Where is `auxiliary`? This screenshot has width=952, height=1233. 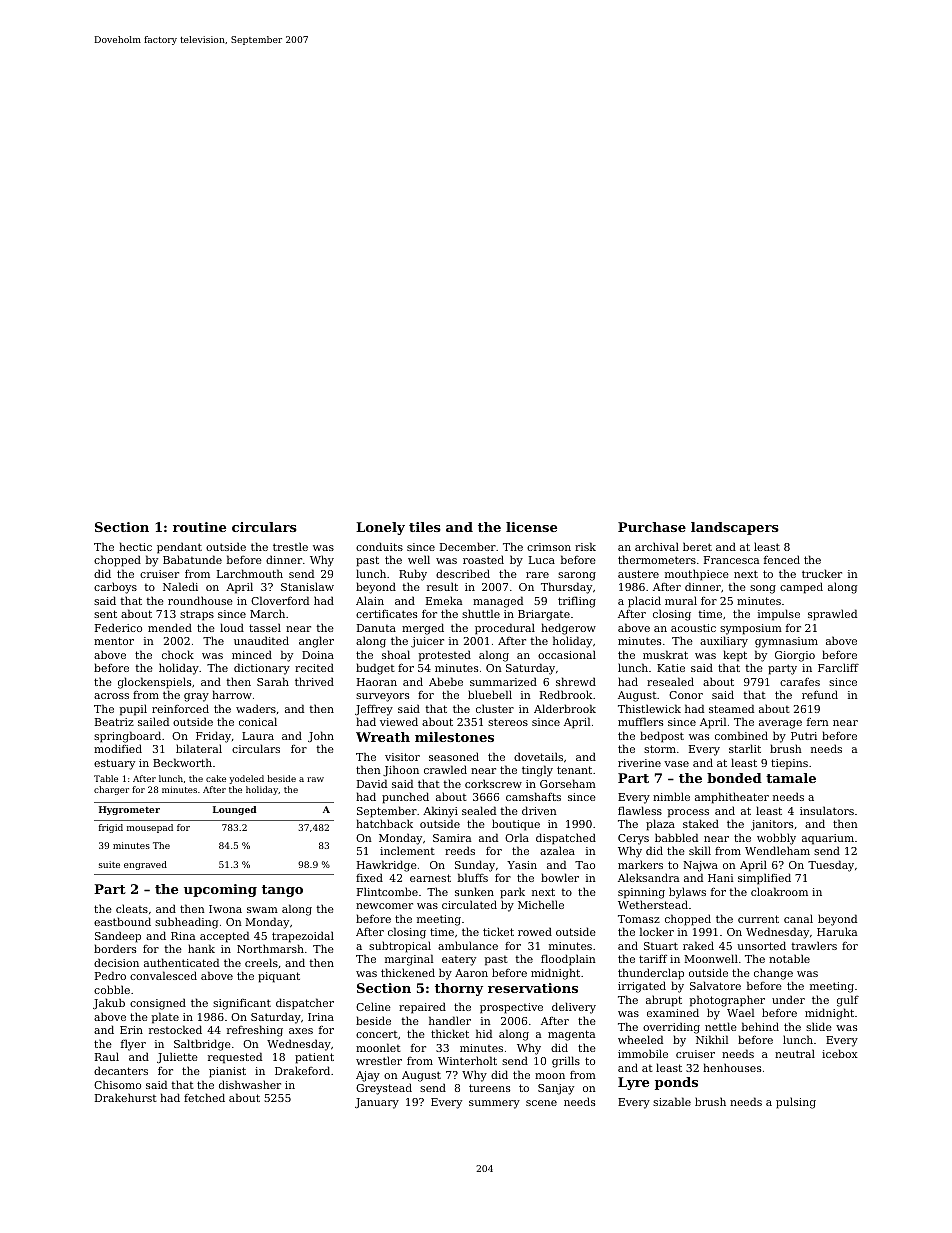
auxiliary is located at coordinates (724, 642).
